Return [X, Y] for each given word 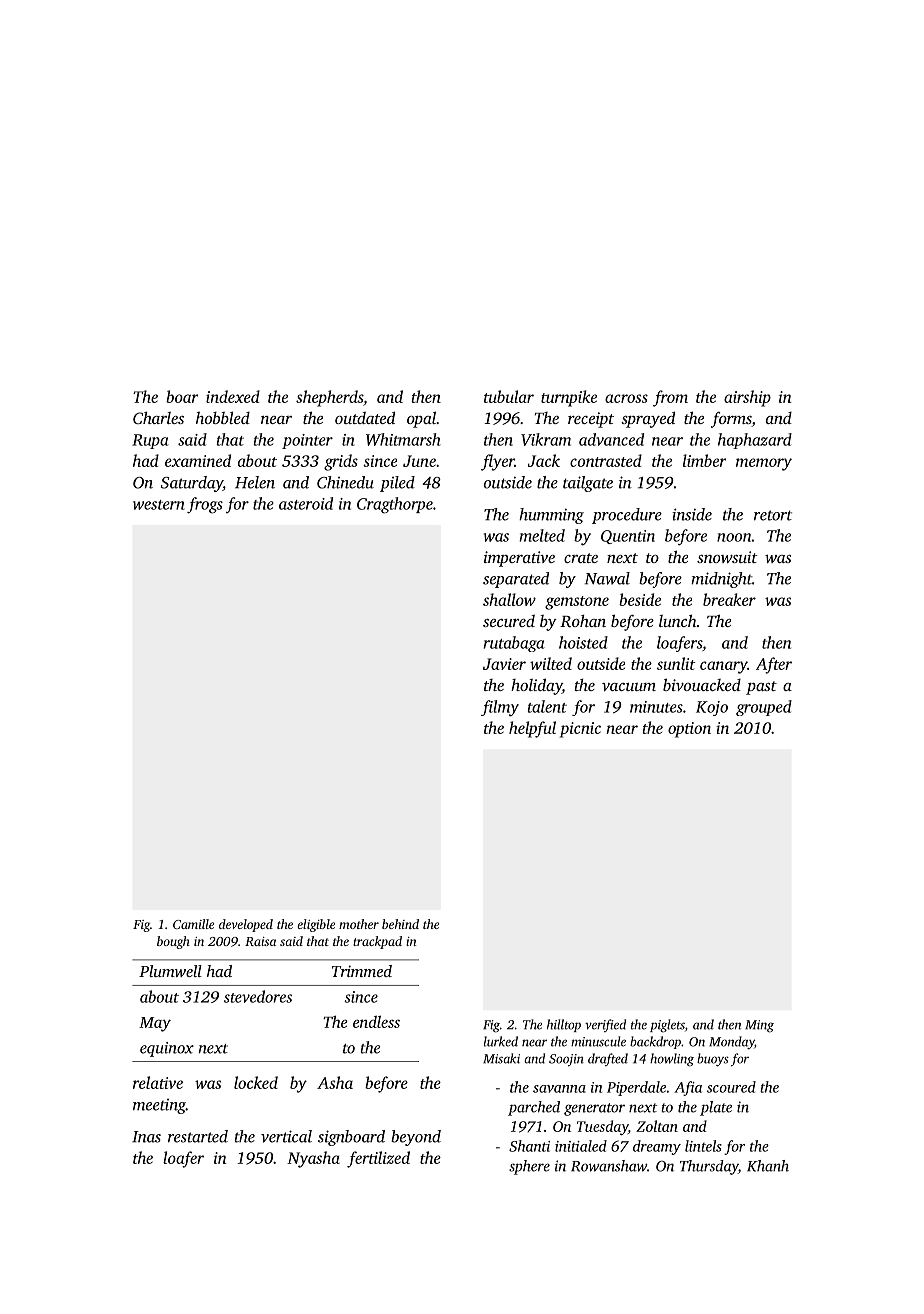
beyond [416, 1138]
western [158, 505]
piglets [667, 1026]
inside [692, 514]
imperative [519, 559]
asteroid [306, 503]
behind [400, 924]
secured [509, 621]
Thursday [709, 1167]
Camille [193, 924]
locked [256, 1082]
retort [773, 515]
